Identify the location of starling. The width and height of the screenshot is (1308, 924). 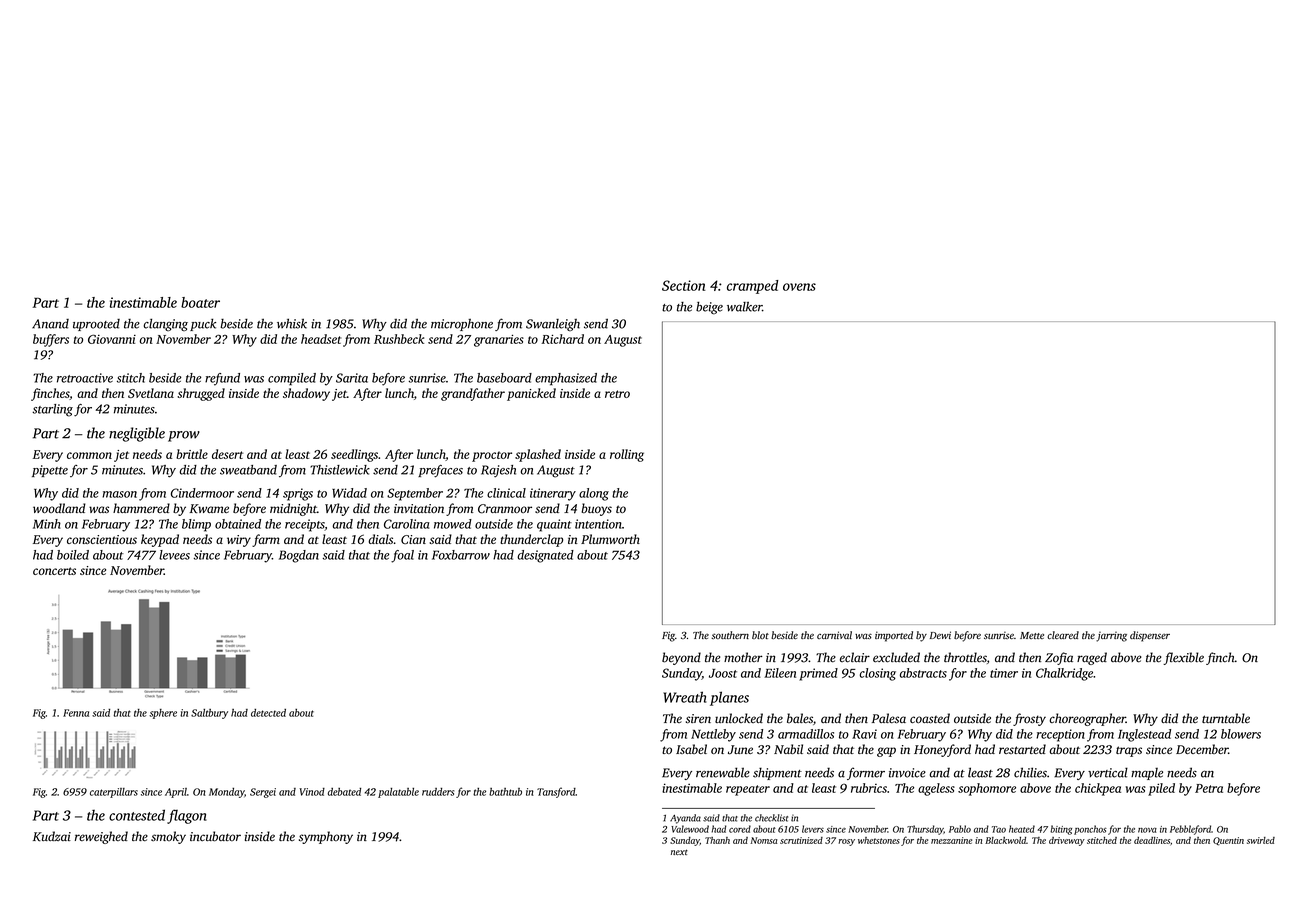
(52, 410).
